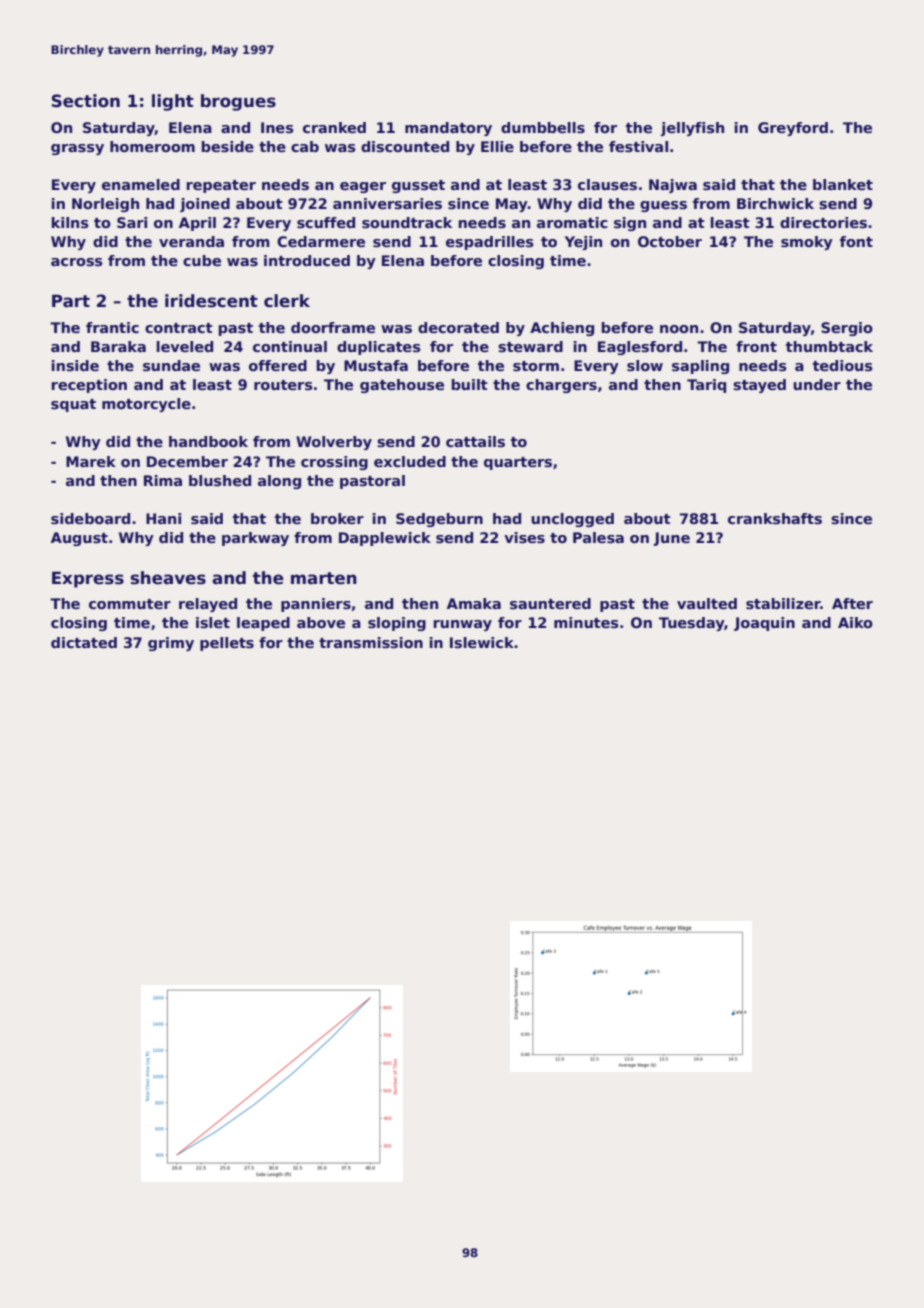 The image size is (924, 1308). I want to click on Ellie, so click(497, 146).
